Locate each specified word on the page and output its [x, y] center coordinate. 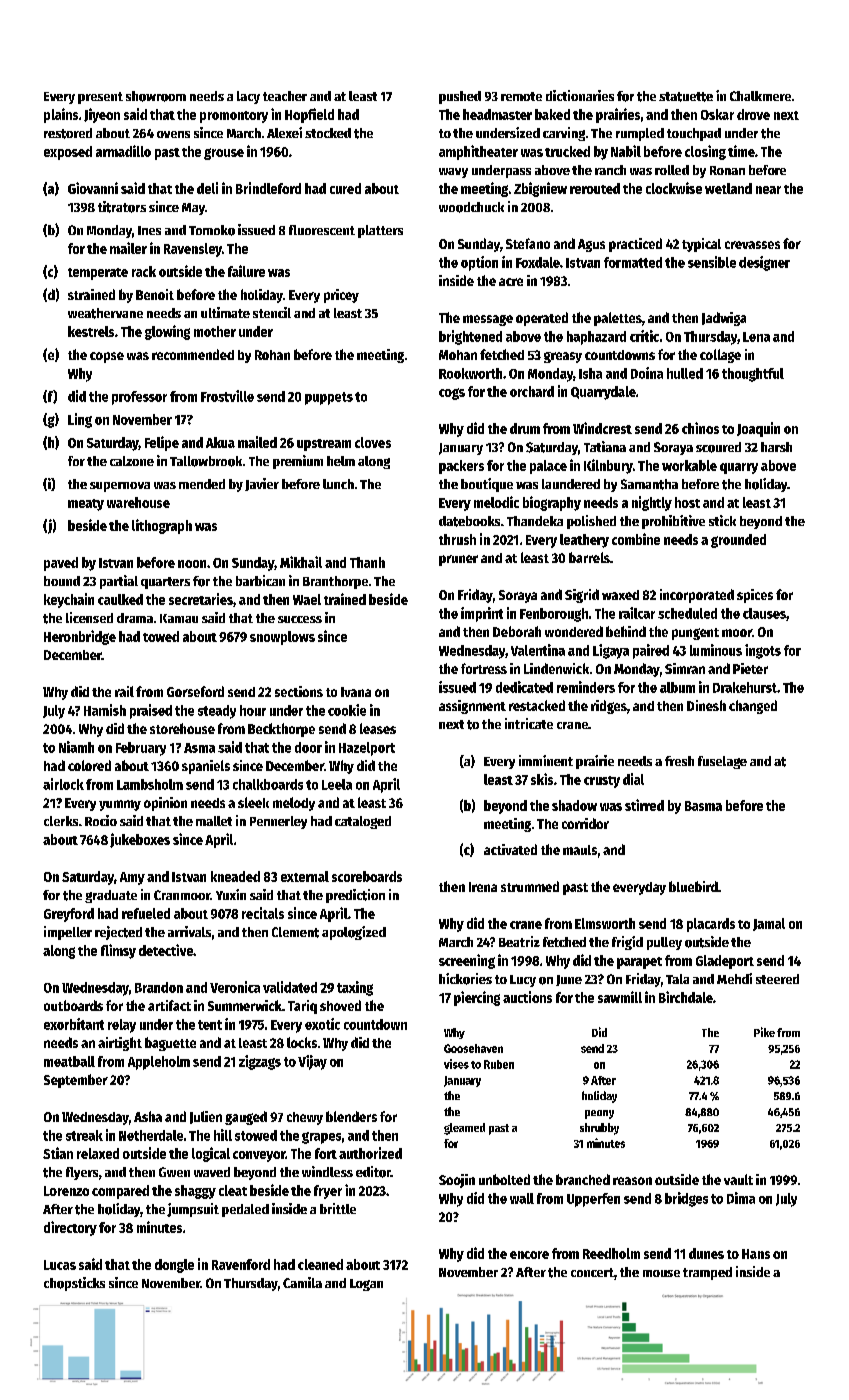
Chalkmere [760, 96]
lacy [248, 97]
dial [633, 779]
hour [253, 710]
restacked [537, 705]
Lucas [60, 1265]
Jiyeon [102, 115]
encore [529, 1255]
